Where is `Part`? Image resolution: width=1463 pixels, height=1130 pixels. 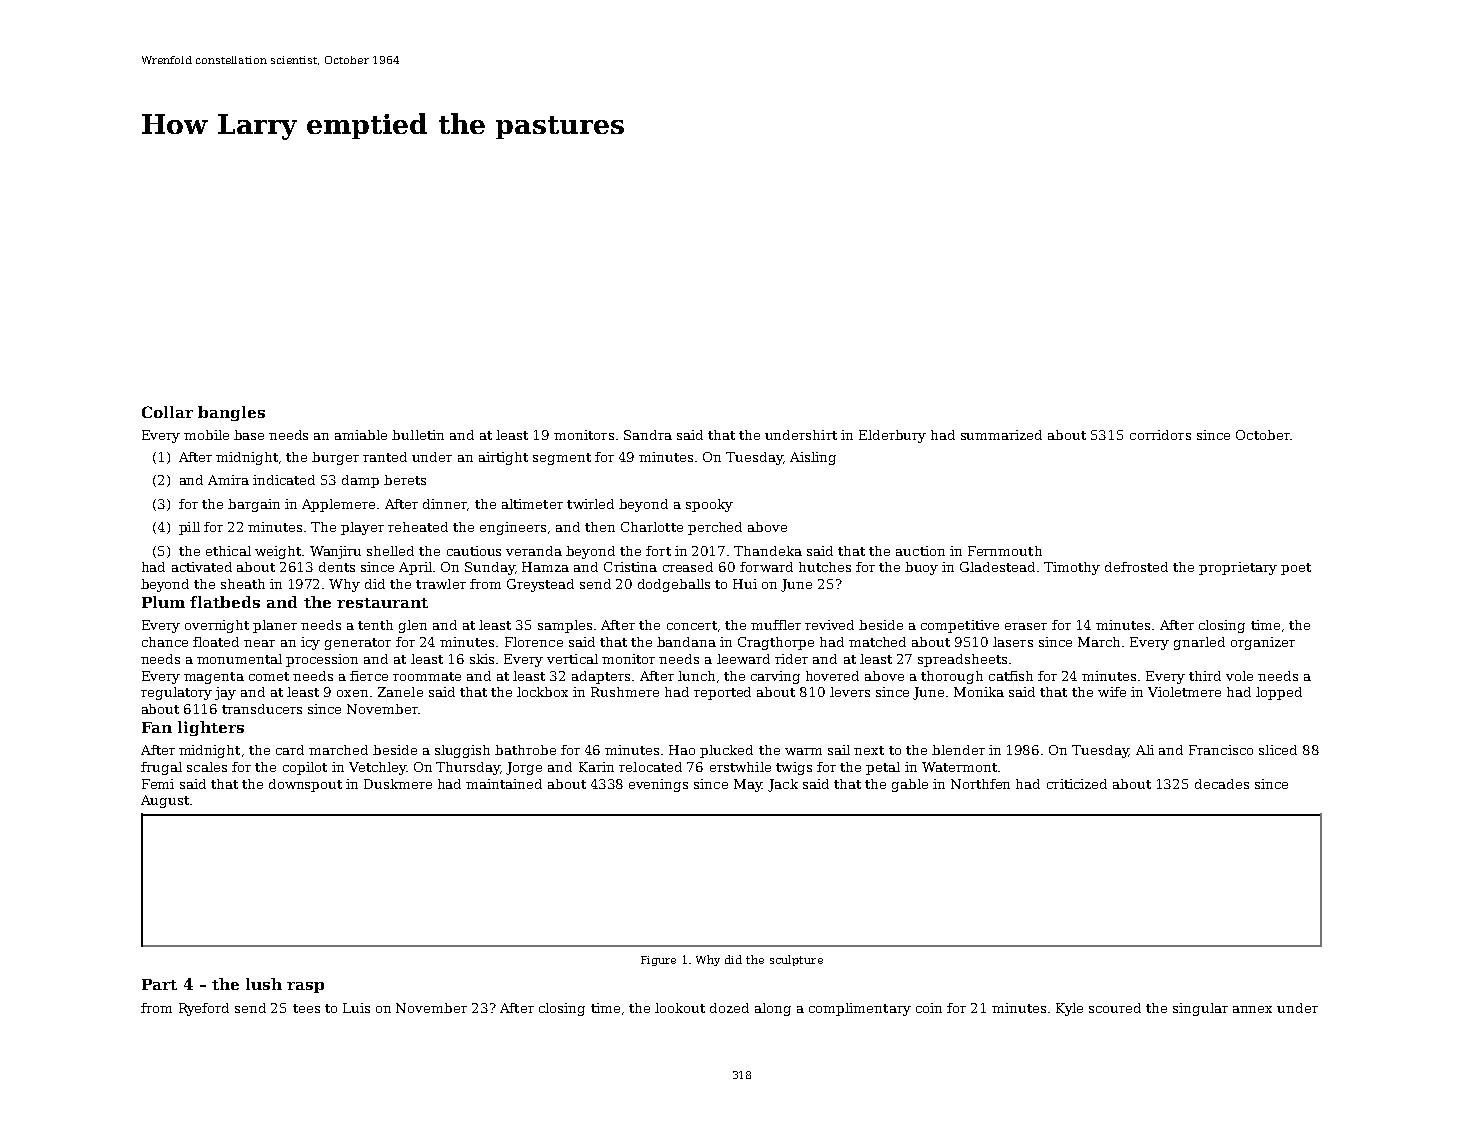
Part is located at coordinates (159, 984).
